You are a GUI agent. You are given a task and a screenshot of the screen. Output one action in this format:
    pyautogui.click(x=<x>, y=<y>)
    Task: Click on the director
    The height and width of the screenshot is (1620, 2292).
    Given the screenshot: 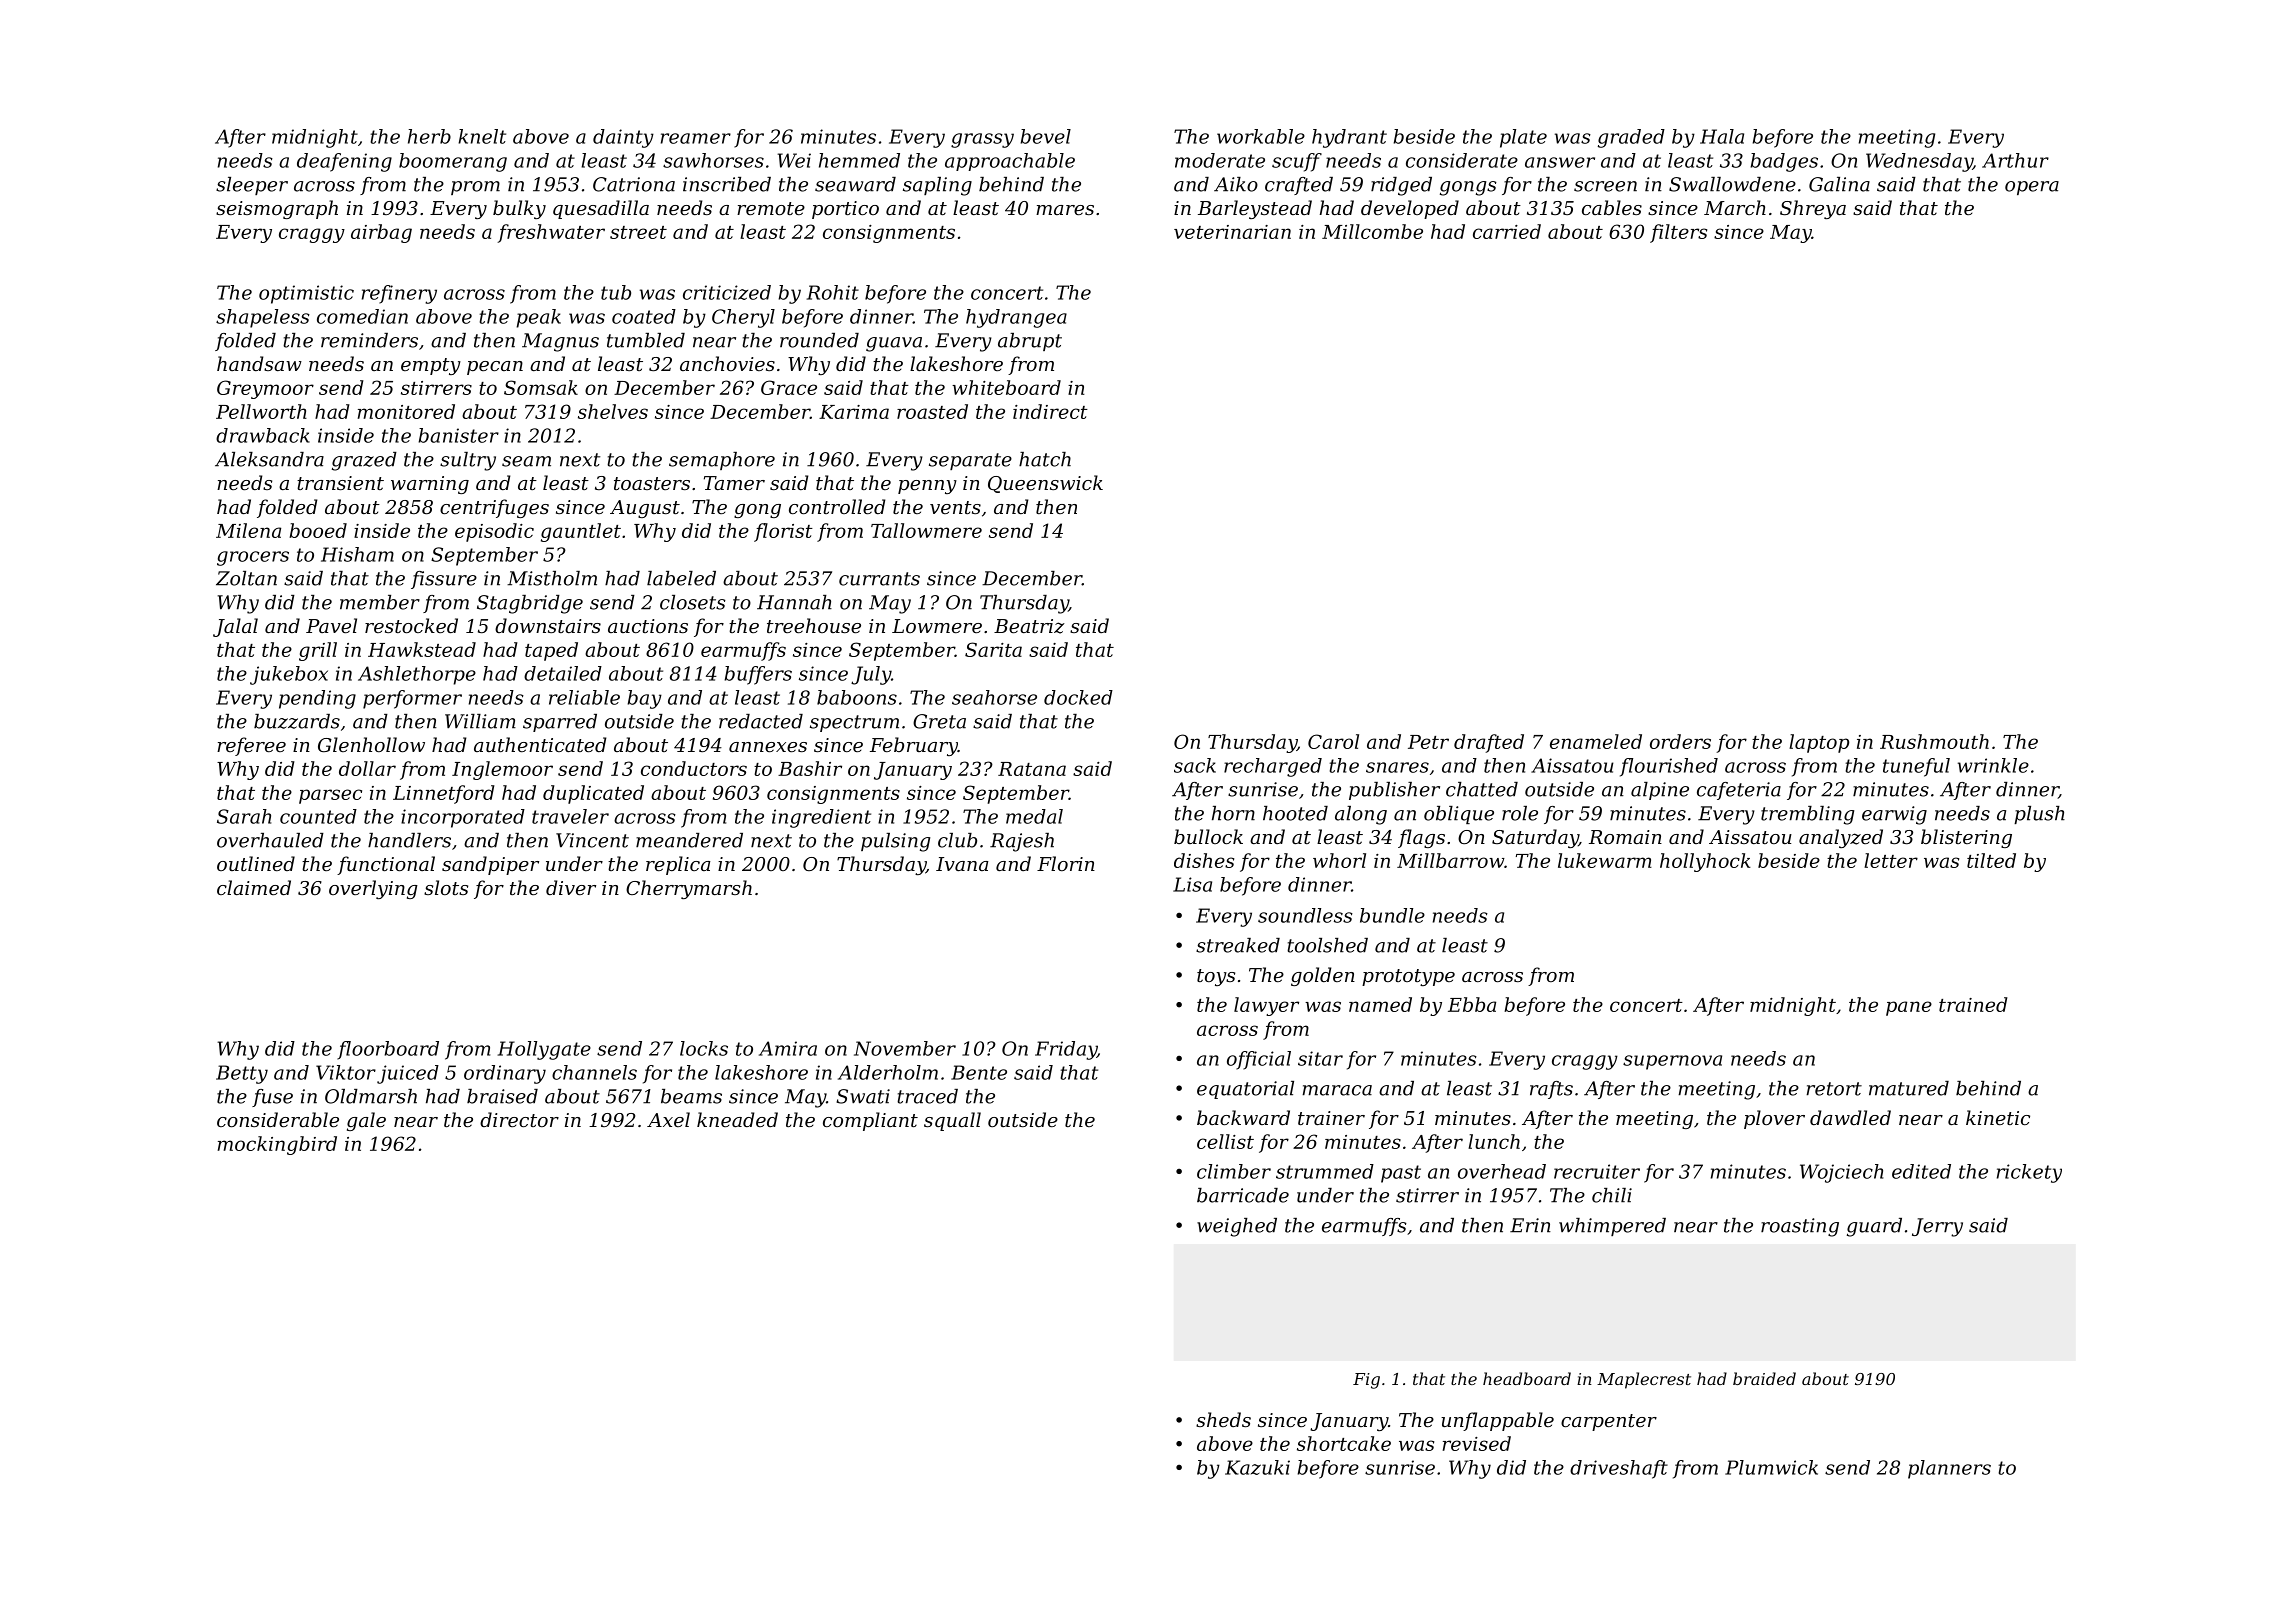 What is the action you would take?
    pyautogui.click(x=519, y=1119)
